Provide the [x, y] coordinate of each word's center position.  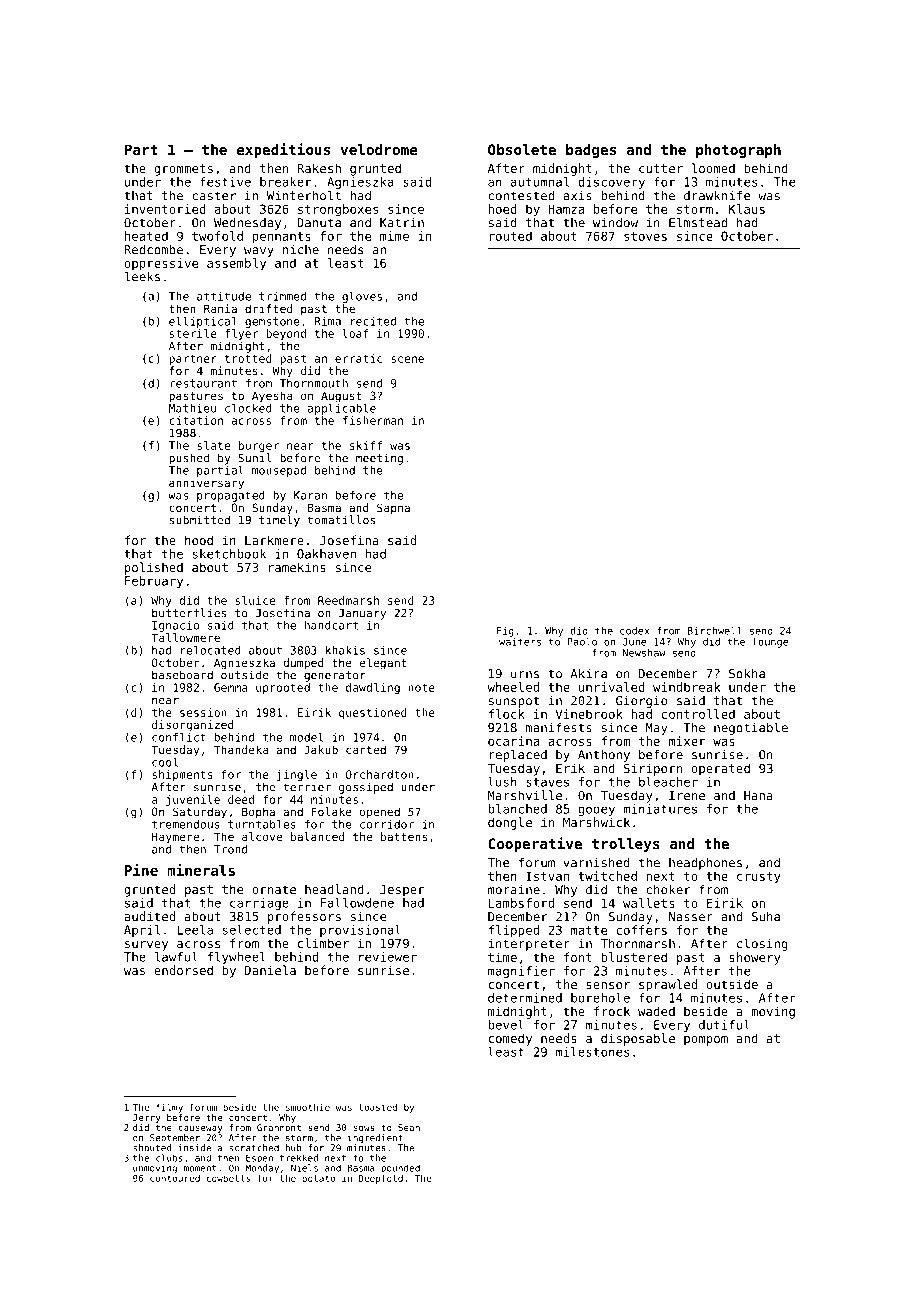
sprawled [668, 985]
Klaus [747, 209]
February [154, 582]
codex [635, 631]
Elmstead [698, 222]
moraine [514, 890]
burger [259, 446]
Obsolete [522, 149]
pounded [400, 1168]
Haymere [175, 838]
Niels [304, 1168]
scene [407, 359]
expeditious [283, 150]
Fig [505, 632]
